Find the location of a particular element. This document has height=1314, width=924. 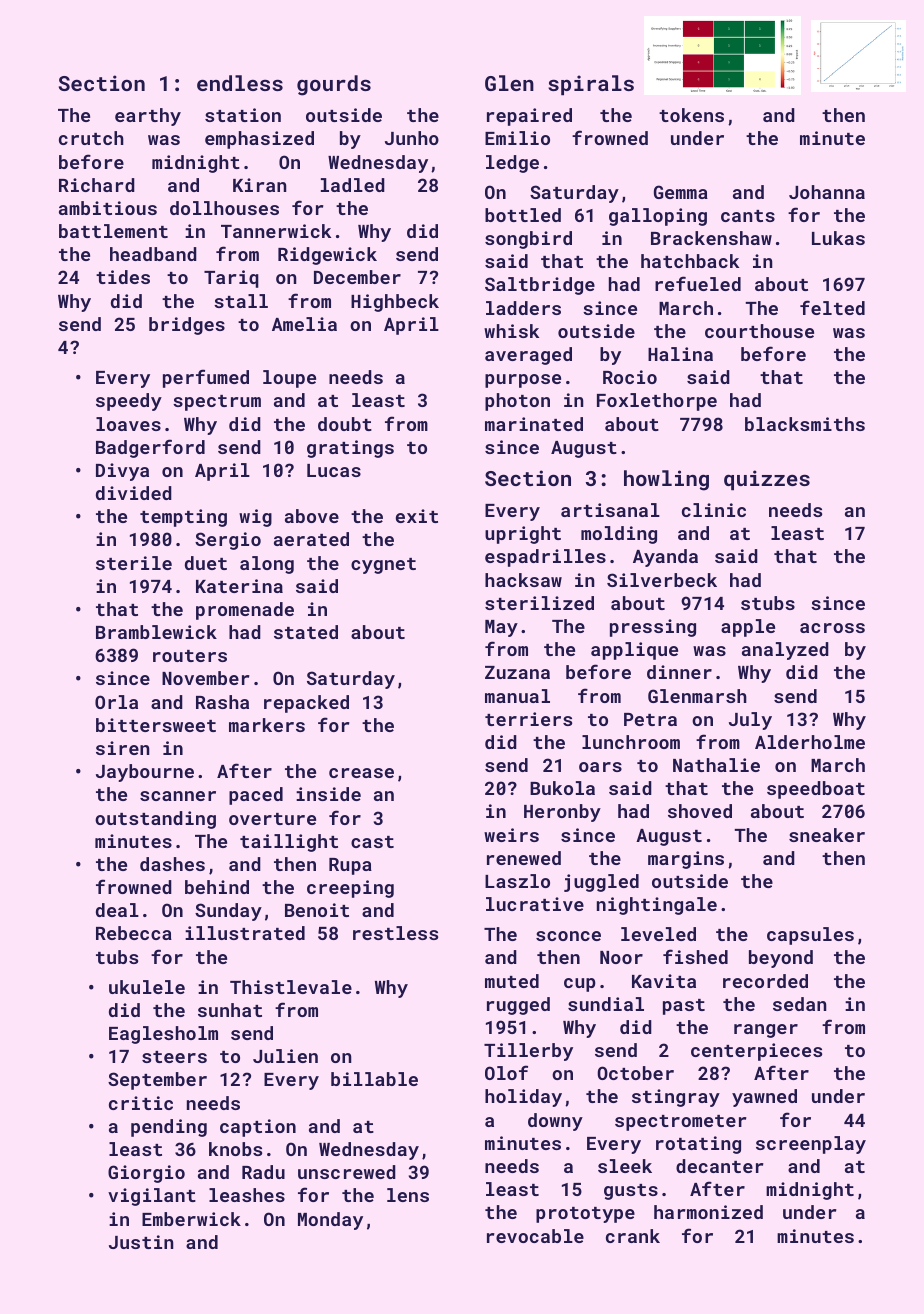

ladled is located at coordinates (353, 185).
